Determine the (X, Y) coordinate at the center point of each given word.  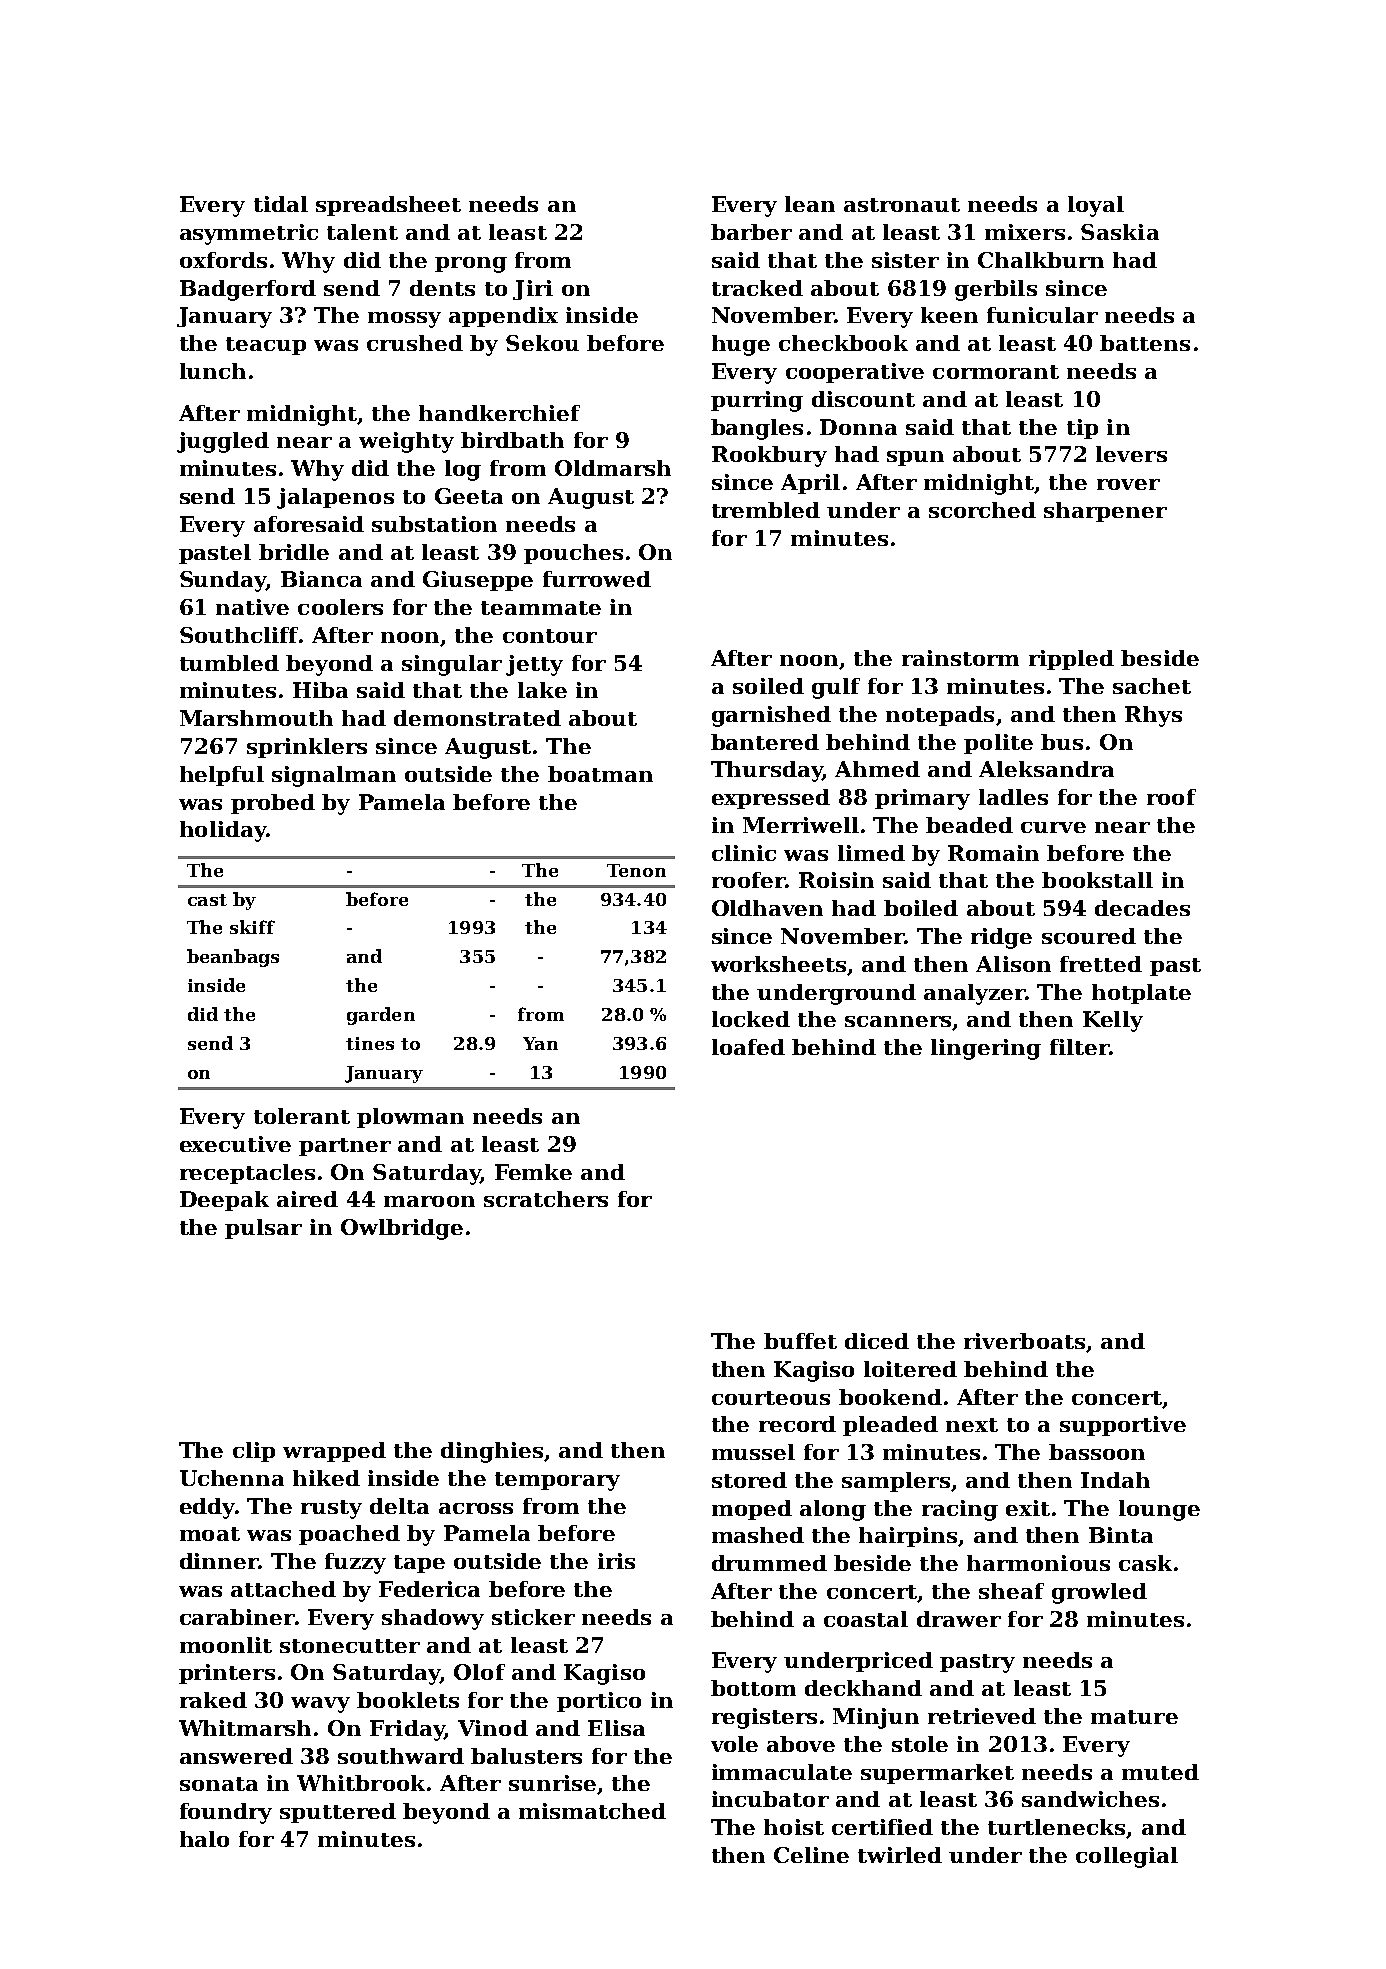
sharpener (1105, 512)
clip (254, 1452)
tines (370, 1043)
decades (1142, 908)
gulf (836, 688)
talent (362, 232)
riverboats (1024, 1341)
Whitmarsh (245, 1728)
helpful (222, 776)
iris (616, 1561)
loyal (1096, 206)
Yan (540, 1043)
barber (751, 232)
